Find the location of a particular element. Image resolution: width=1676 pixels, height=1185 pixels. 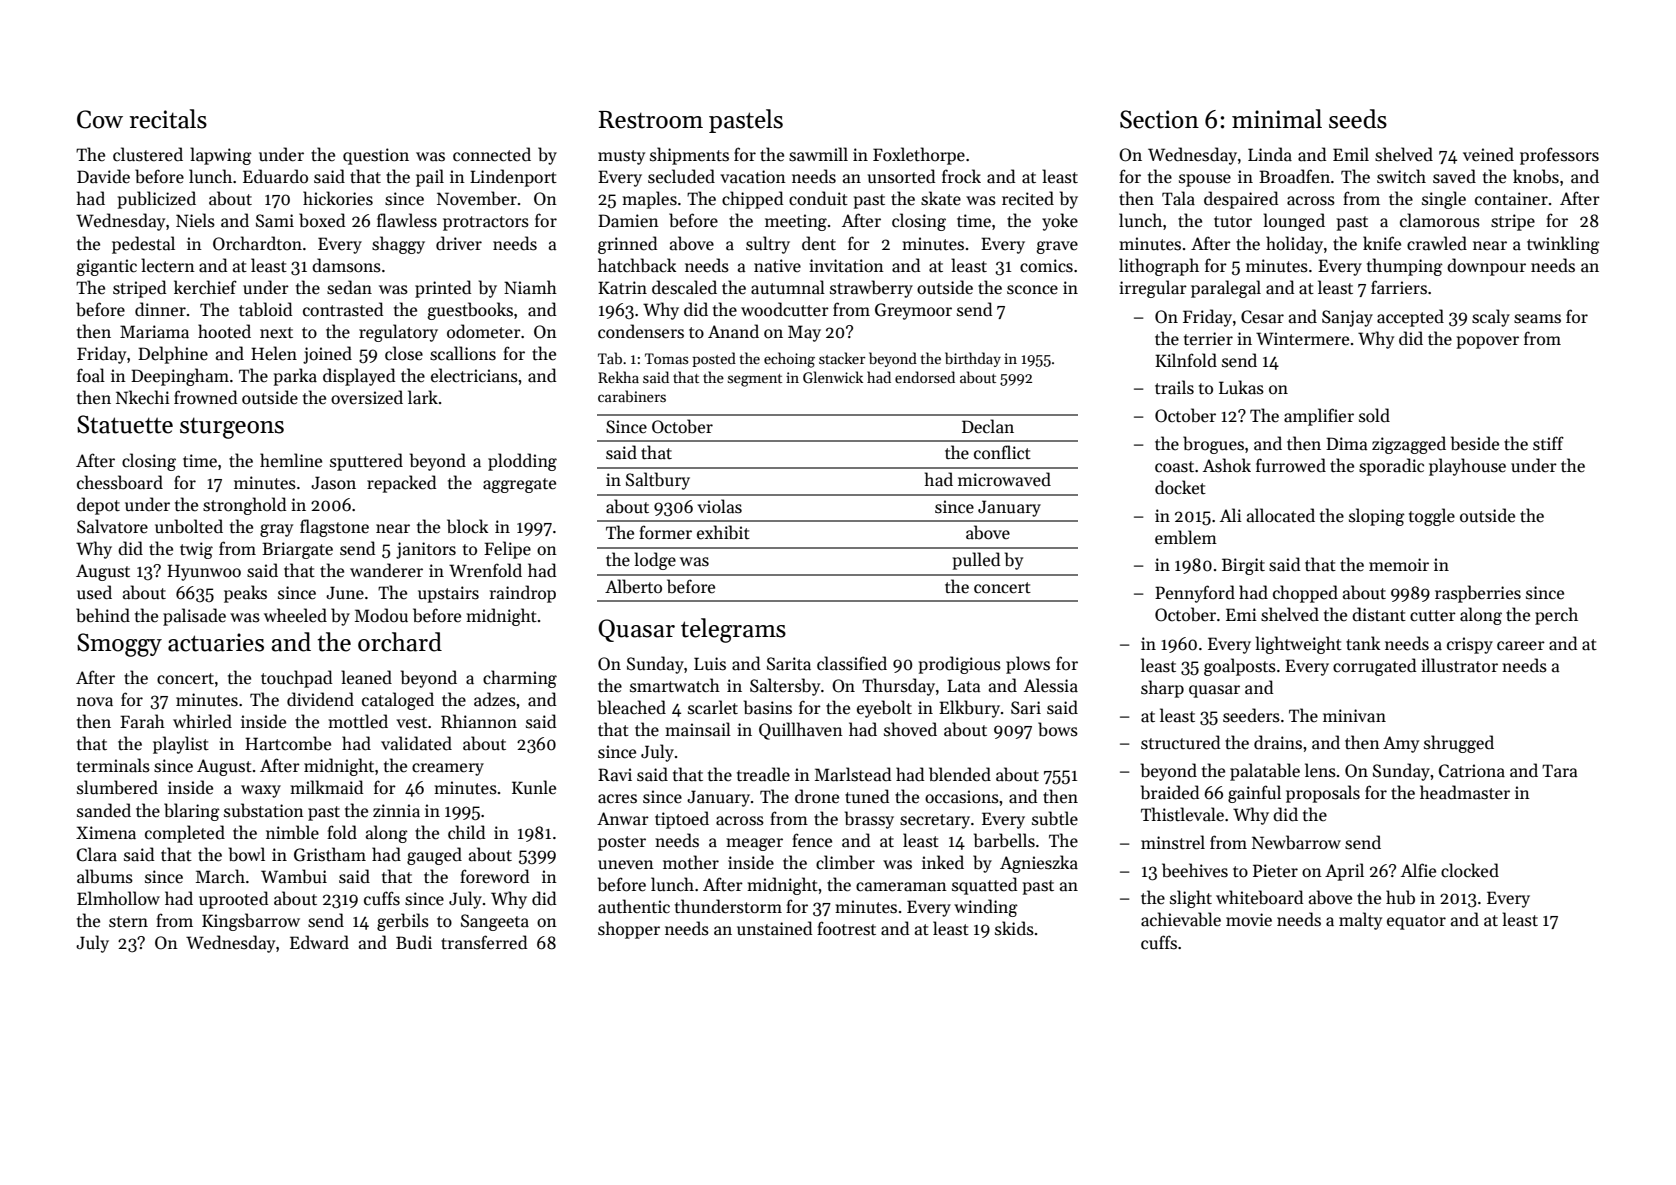

lark is located at coordinates (423, 397).
